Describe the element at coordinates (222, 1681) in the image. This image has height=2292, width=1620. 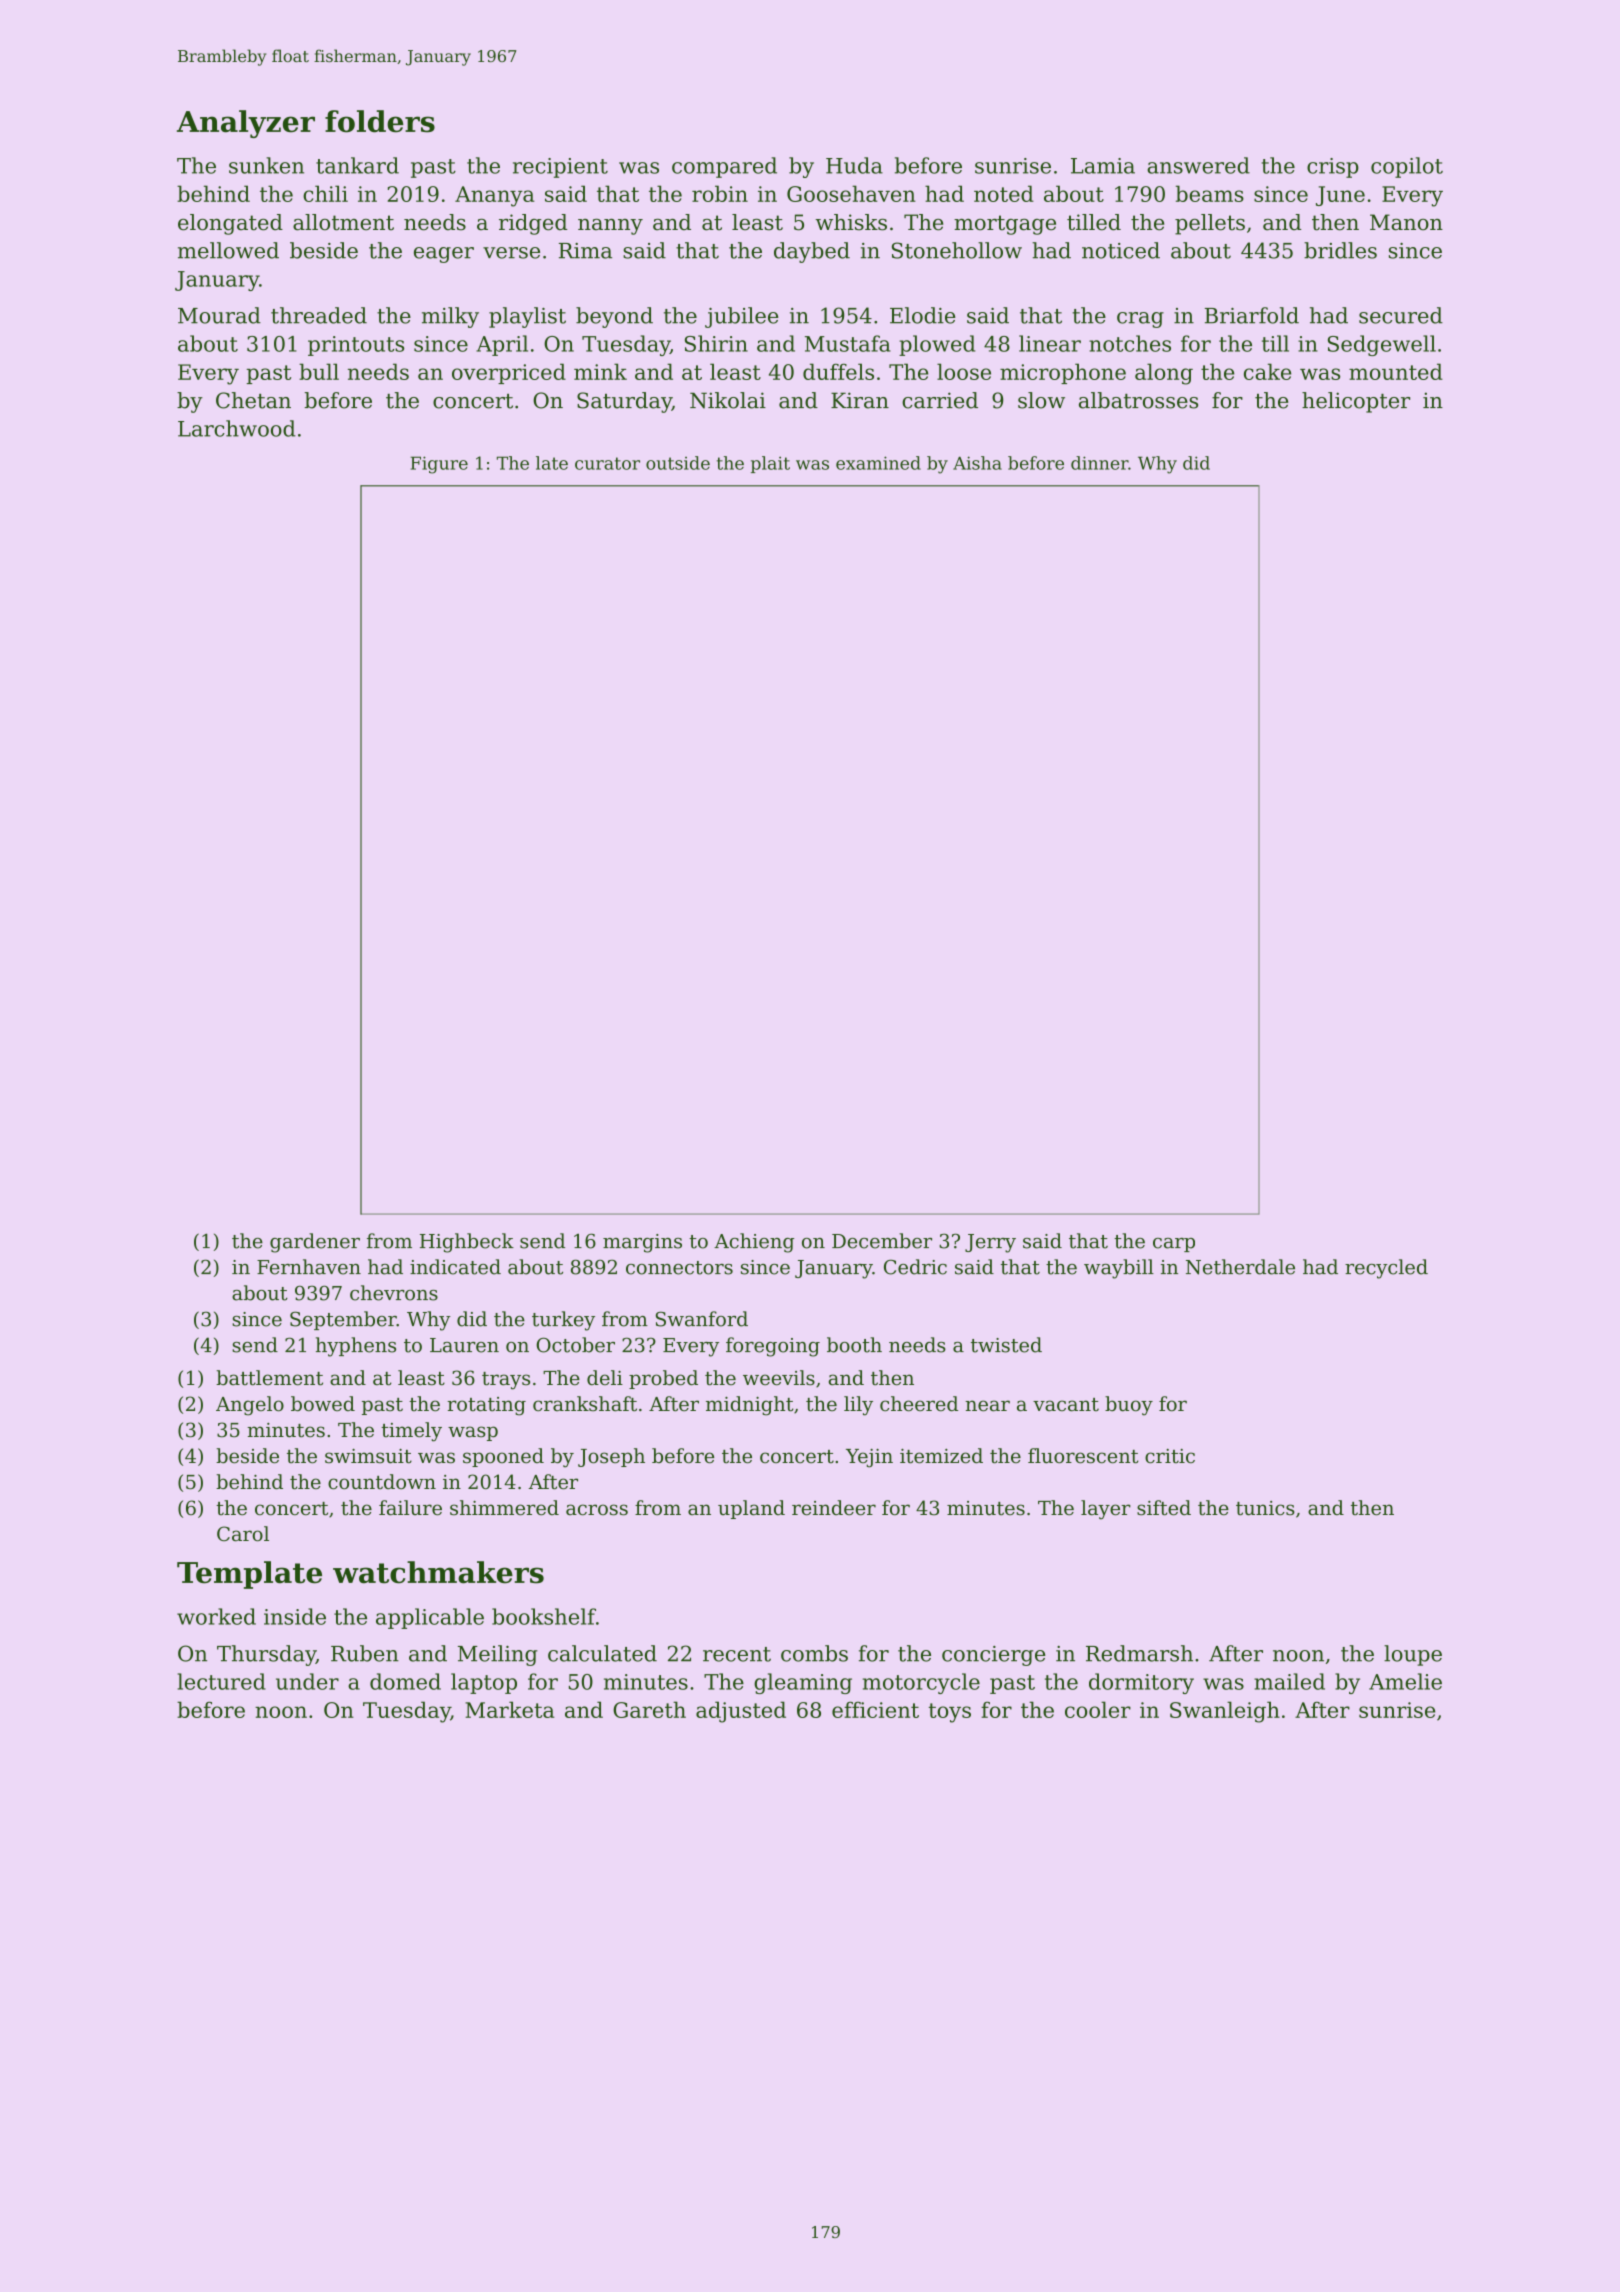
I see `lectured` at that location.
